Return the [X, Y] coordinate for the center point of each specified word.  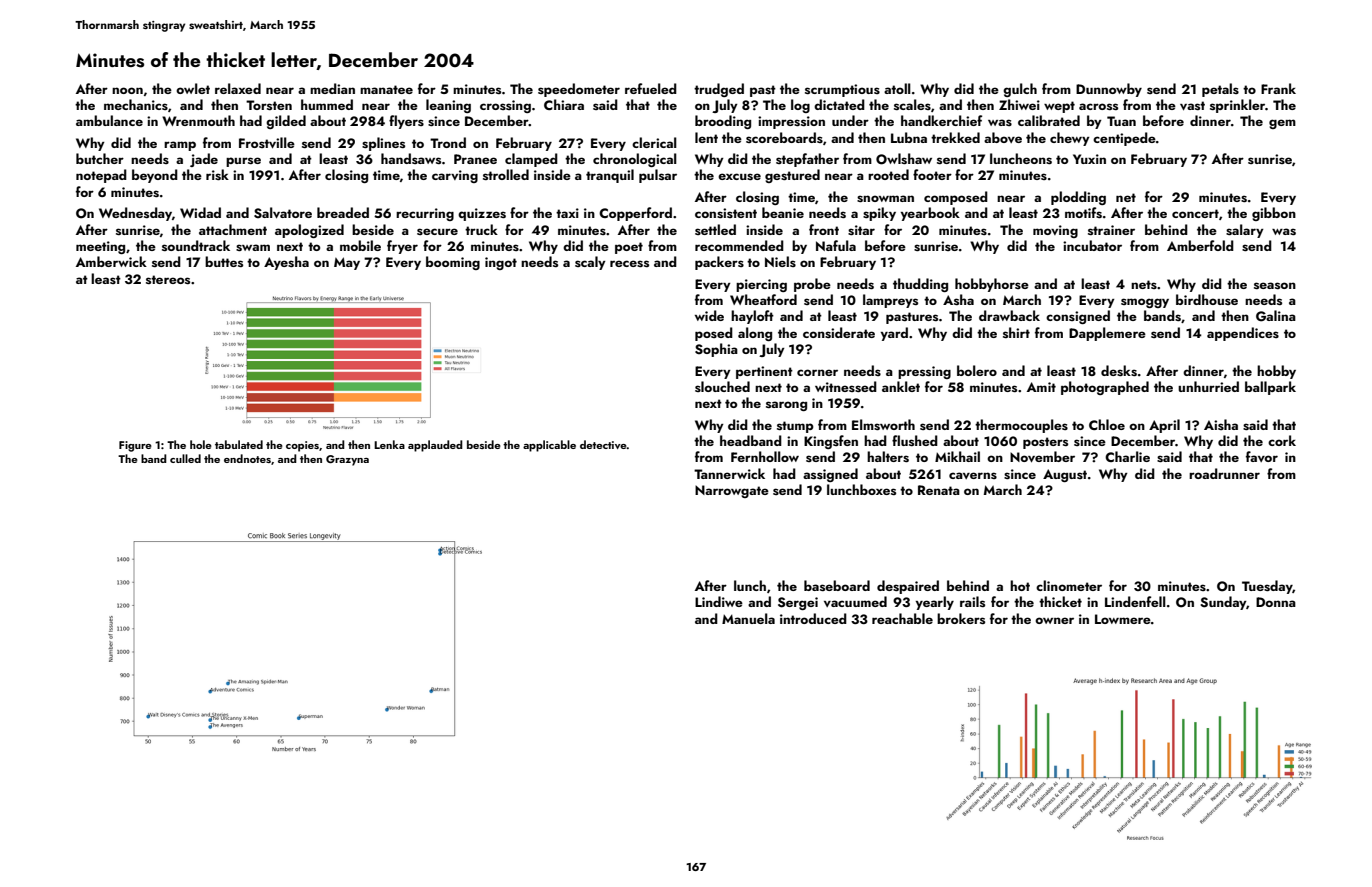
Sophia [716, 350]
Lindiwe [719, 601]
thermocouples [1021, 426]
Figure [135, 446]
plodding [1078, 198]
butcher [100, 158]
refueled [651, 88]
